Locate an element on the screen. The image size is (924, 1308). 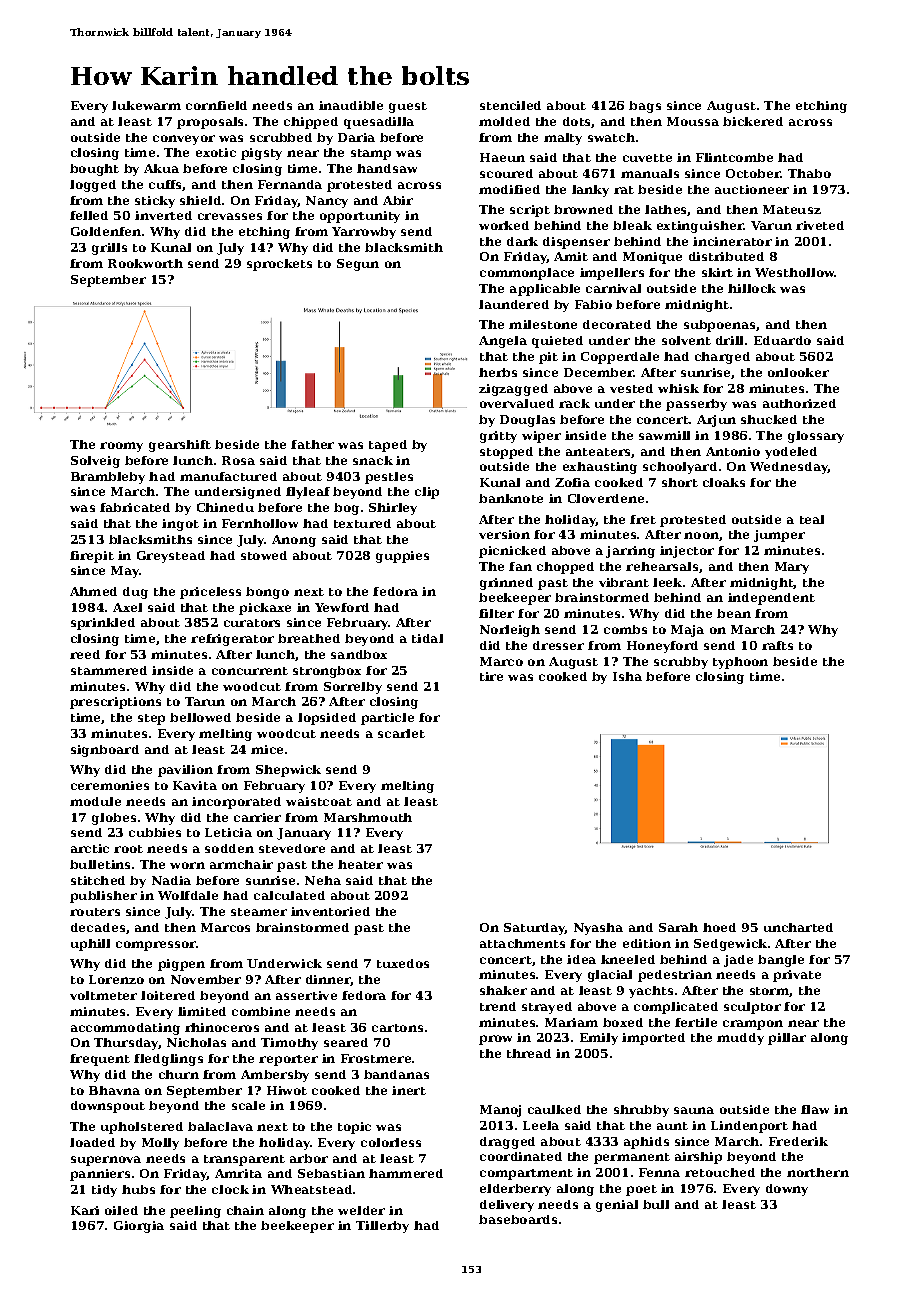
attachments is located at coordinates (522, 943).
